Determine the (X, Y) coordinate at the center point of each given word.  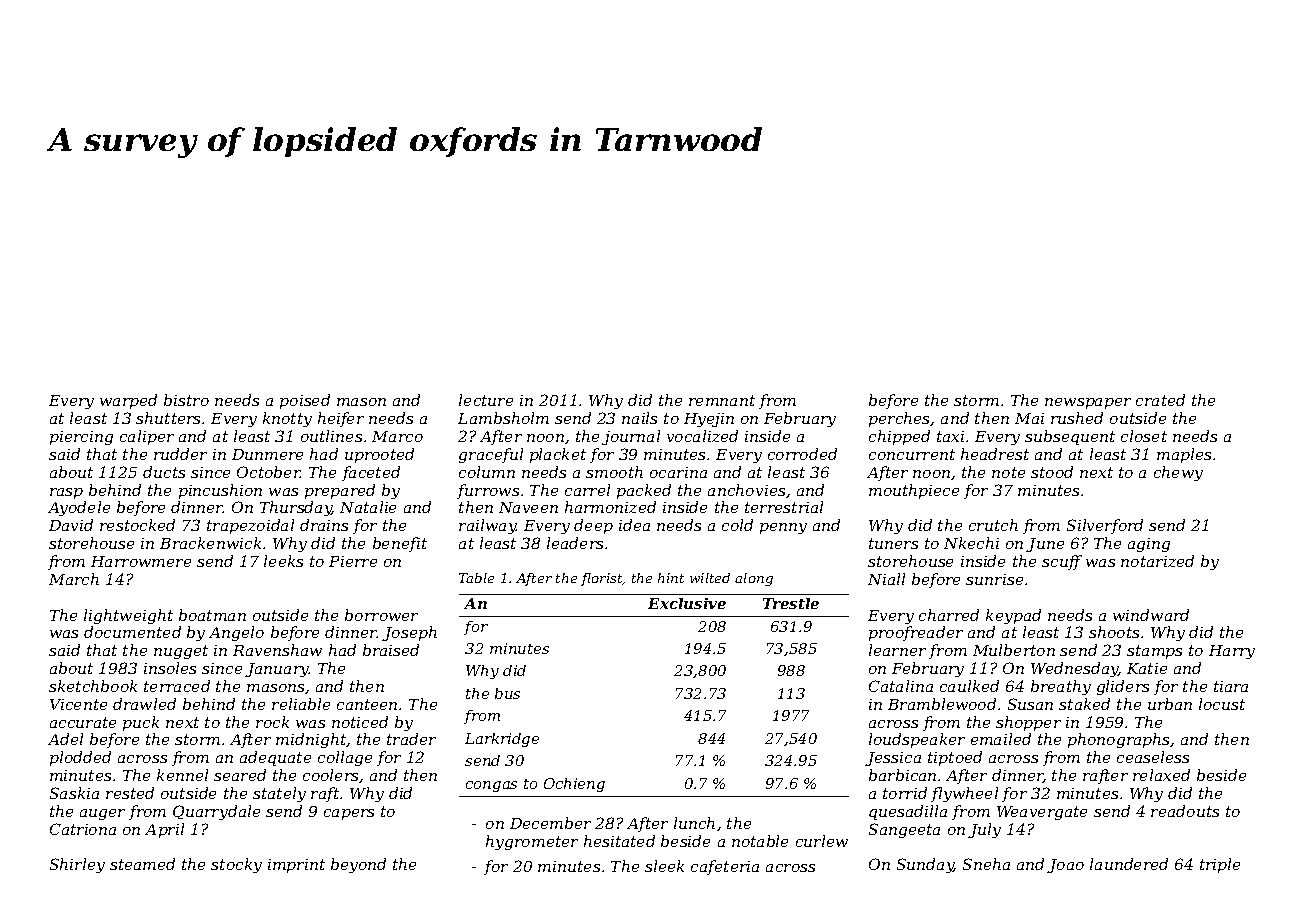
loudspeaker (917, 740)
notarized (1157, 561)
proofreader (916, 633)
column (487, 472)
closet (1144, 436)
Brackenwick (210, 543)
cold (737, 525)
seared (240, 775)
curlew (822, 841)
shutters (168, 418)
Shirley (77, 865)
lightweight (128, 616)
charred (949, 615)
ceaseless (1153, 757)
